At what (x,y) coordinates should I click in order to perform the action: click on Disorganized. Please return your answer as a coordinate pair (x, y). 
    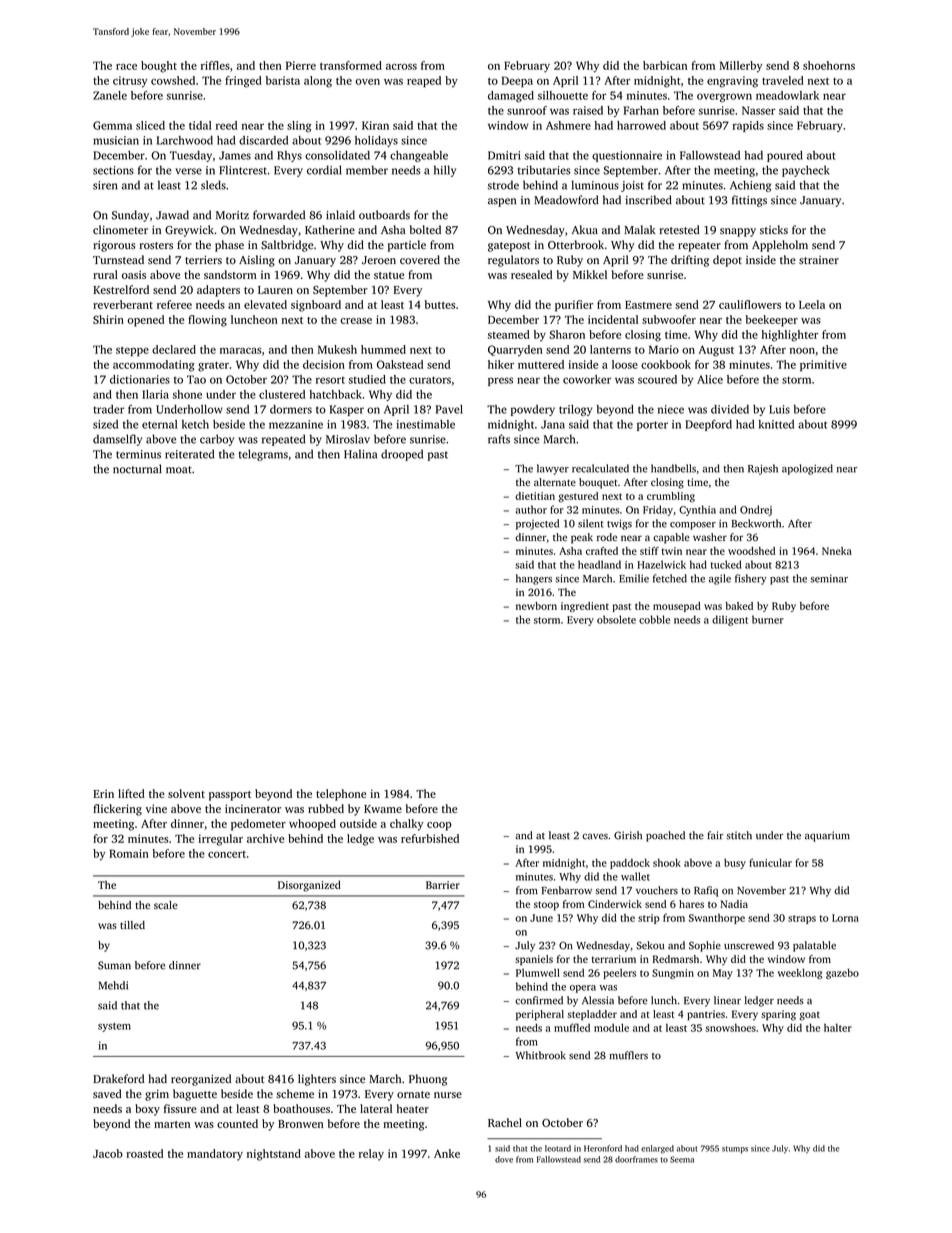
    Looking at the image, I should click on (309, 886).
